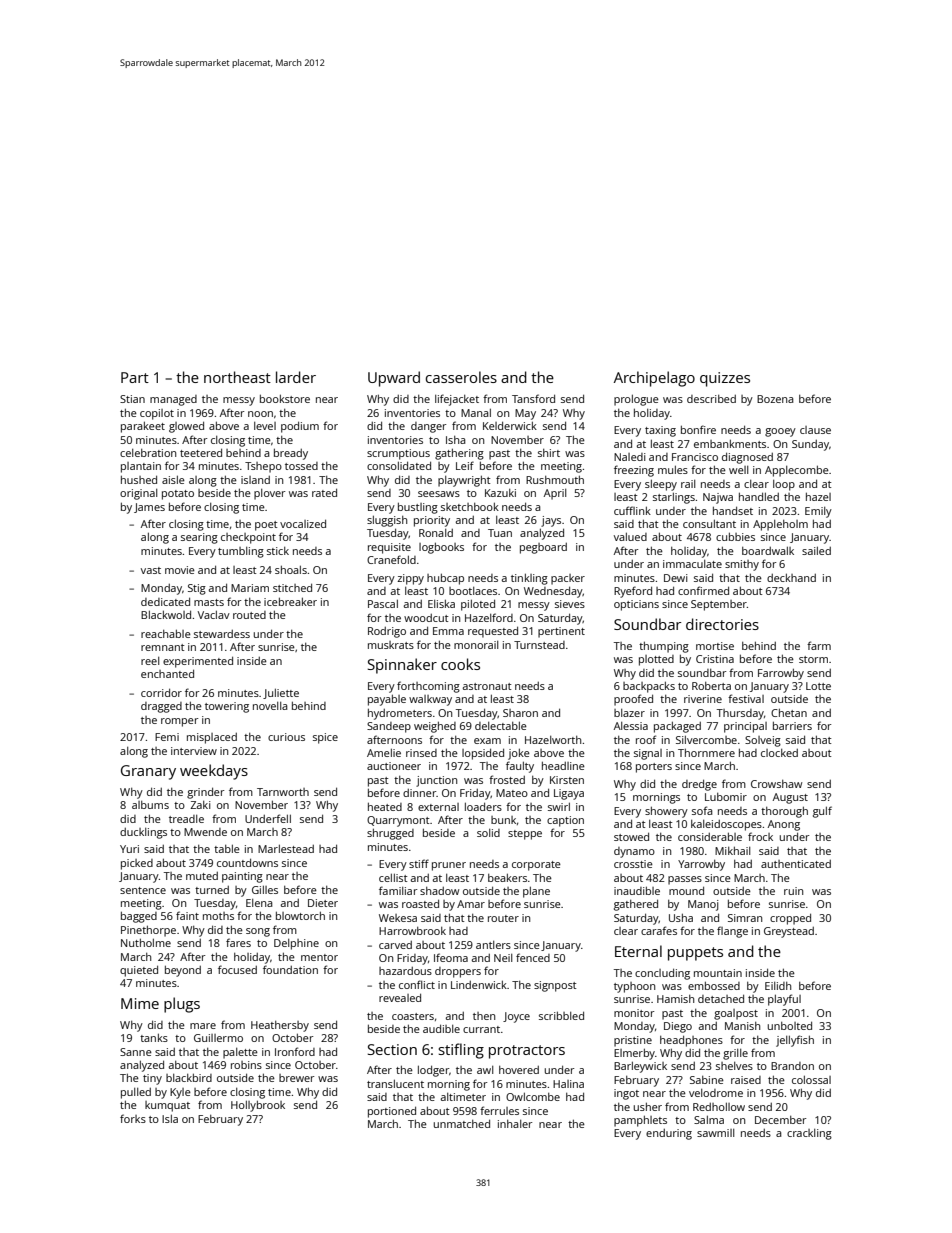 This screenshot has height=1233, width=952. Describe the element at coordinates (426, 618) in the screenshot. I see `woodcut` at that location.
